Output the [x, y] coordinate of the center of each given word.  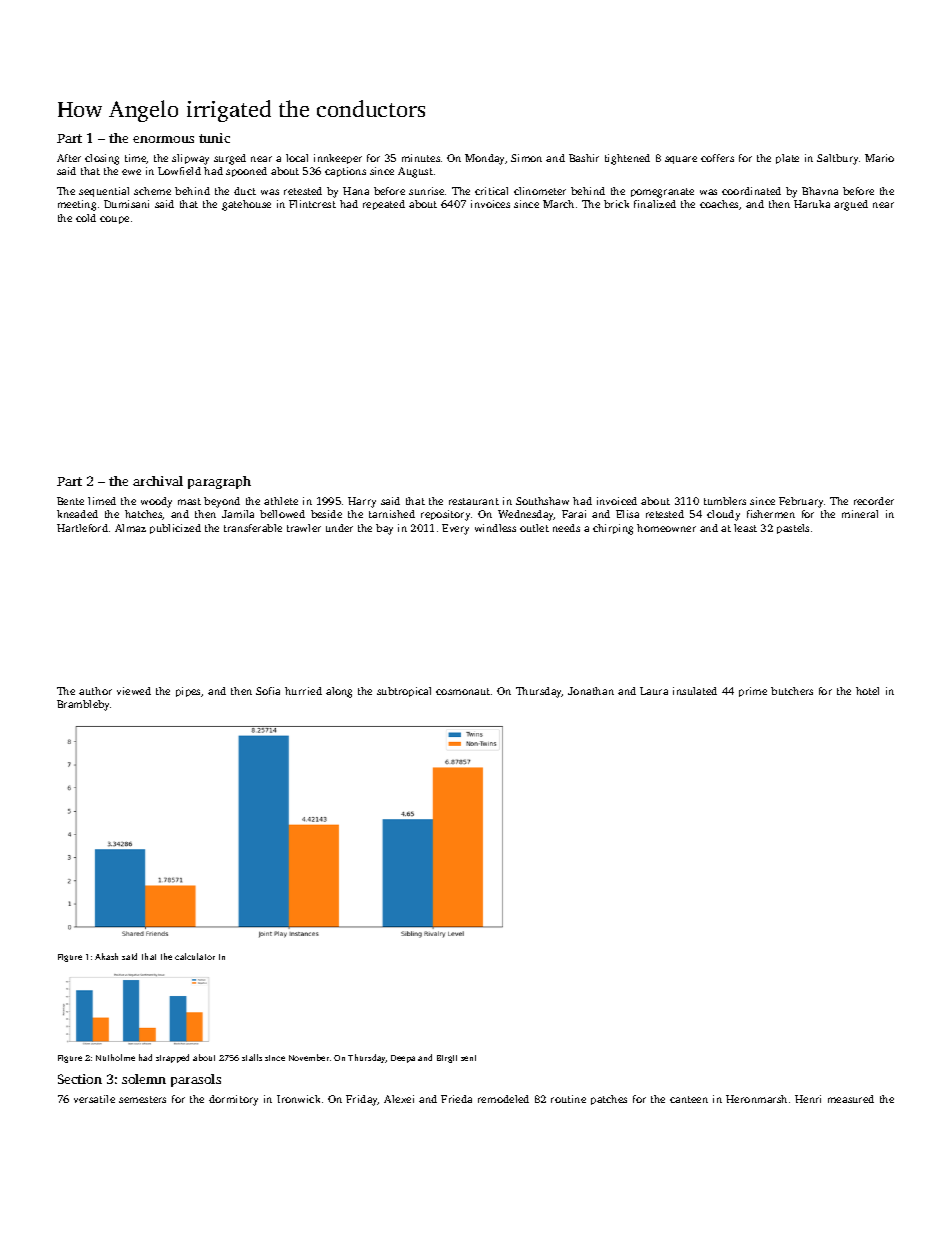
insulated [695, 691]
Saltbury [837, 159]
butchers [792, 691]
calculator [195, 956]
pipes [188, 692]
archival [158, 481]
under [339, 528]
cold [86, 218]
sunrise [426, 191]
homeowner [666, 528]
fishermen [771, 514]
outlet [534, 528]
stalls [252, 1057]
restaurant [474, 501]
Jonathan [591, 691]
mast [189, 501]
